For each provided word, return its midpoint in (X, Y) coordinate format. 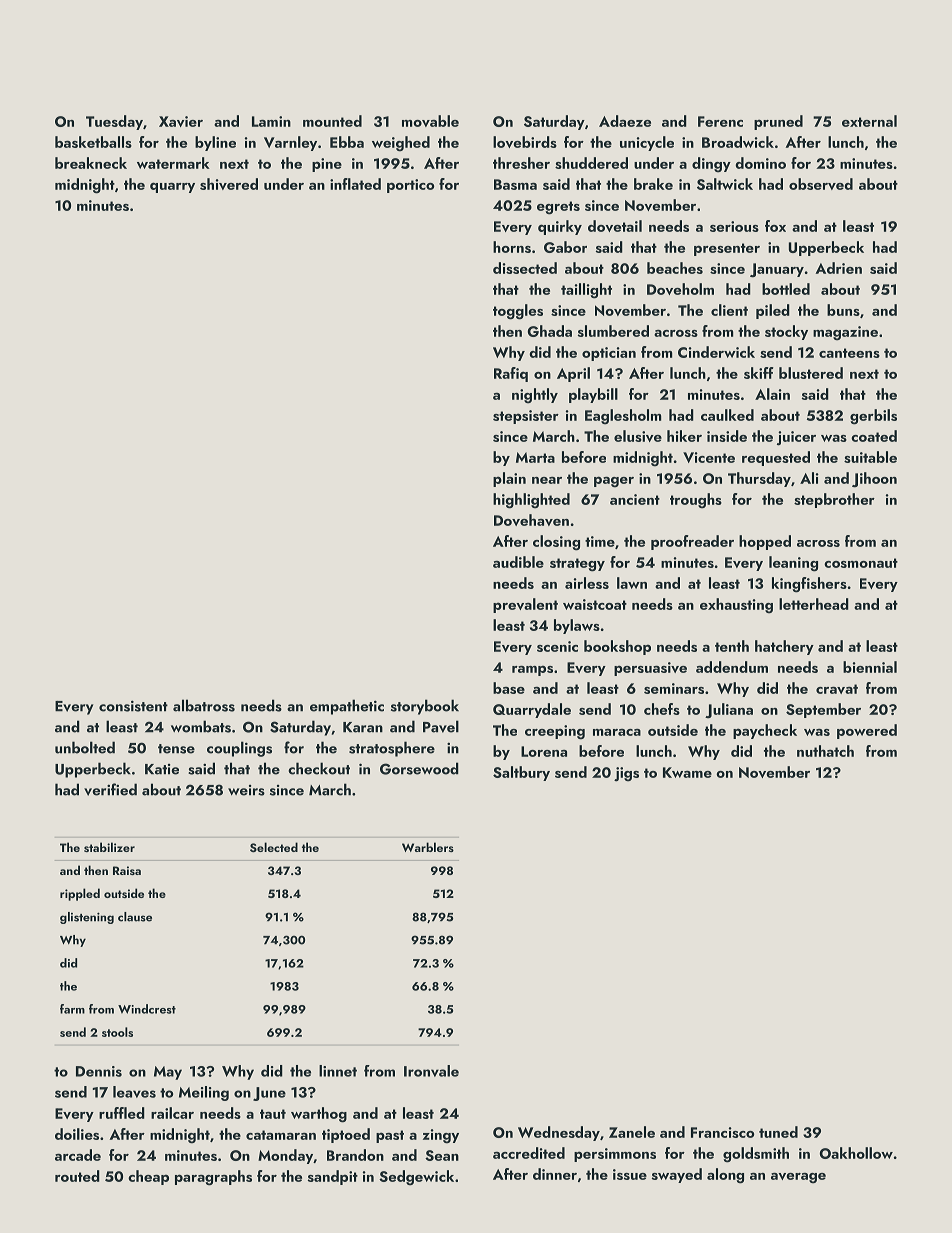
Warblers (428, 847)
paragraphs (213, 1178)
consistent (133, 706)
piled (773, 311)
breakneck (91, 163)
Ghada (550, 331)
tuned (778, 1132)
